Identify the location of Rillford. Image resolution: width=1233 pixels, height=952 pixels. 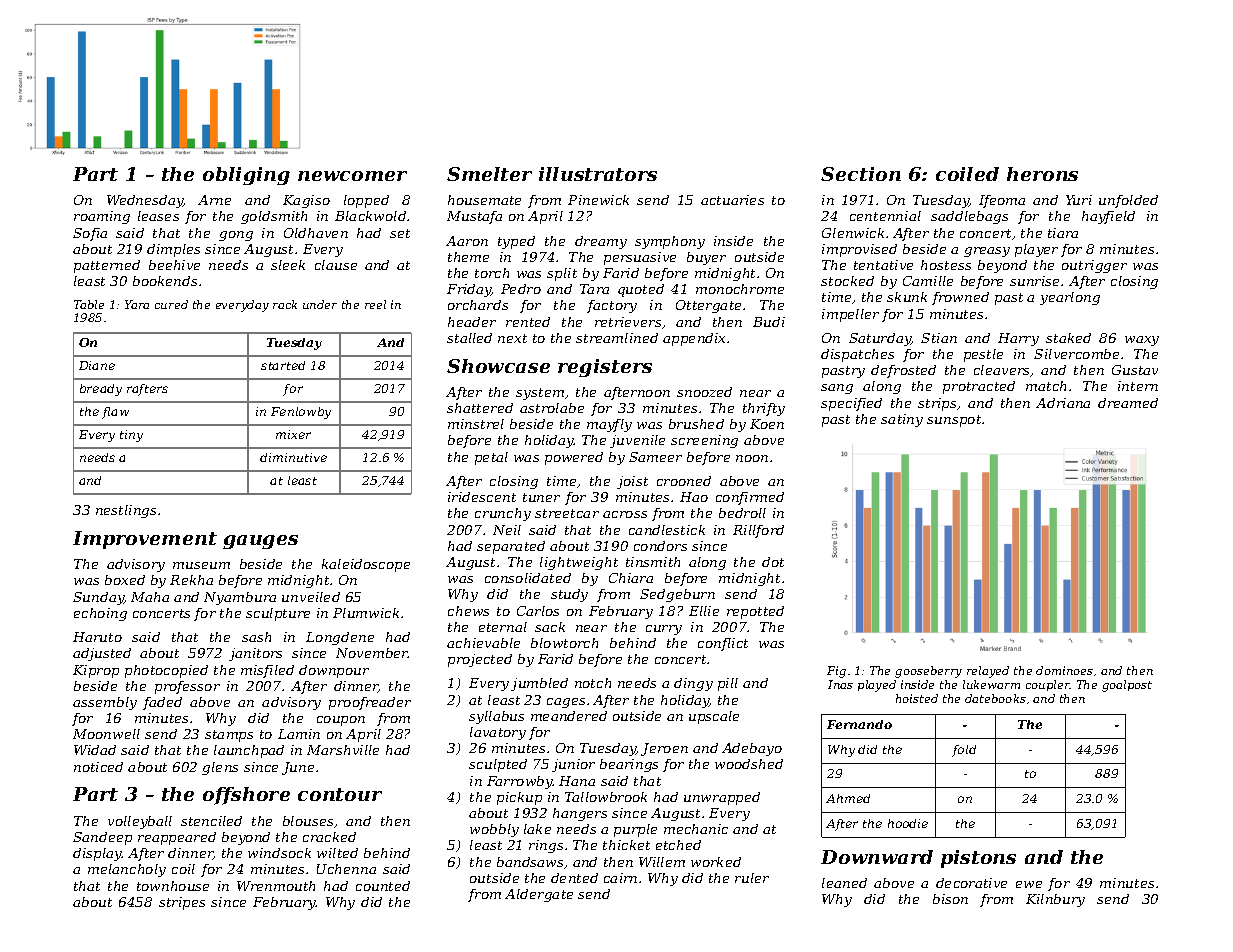
(758, 531).
